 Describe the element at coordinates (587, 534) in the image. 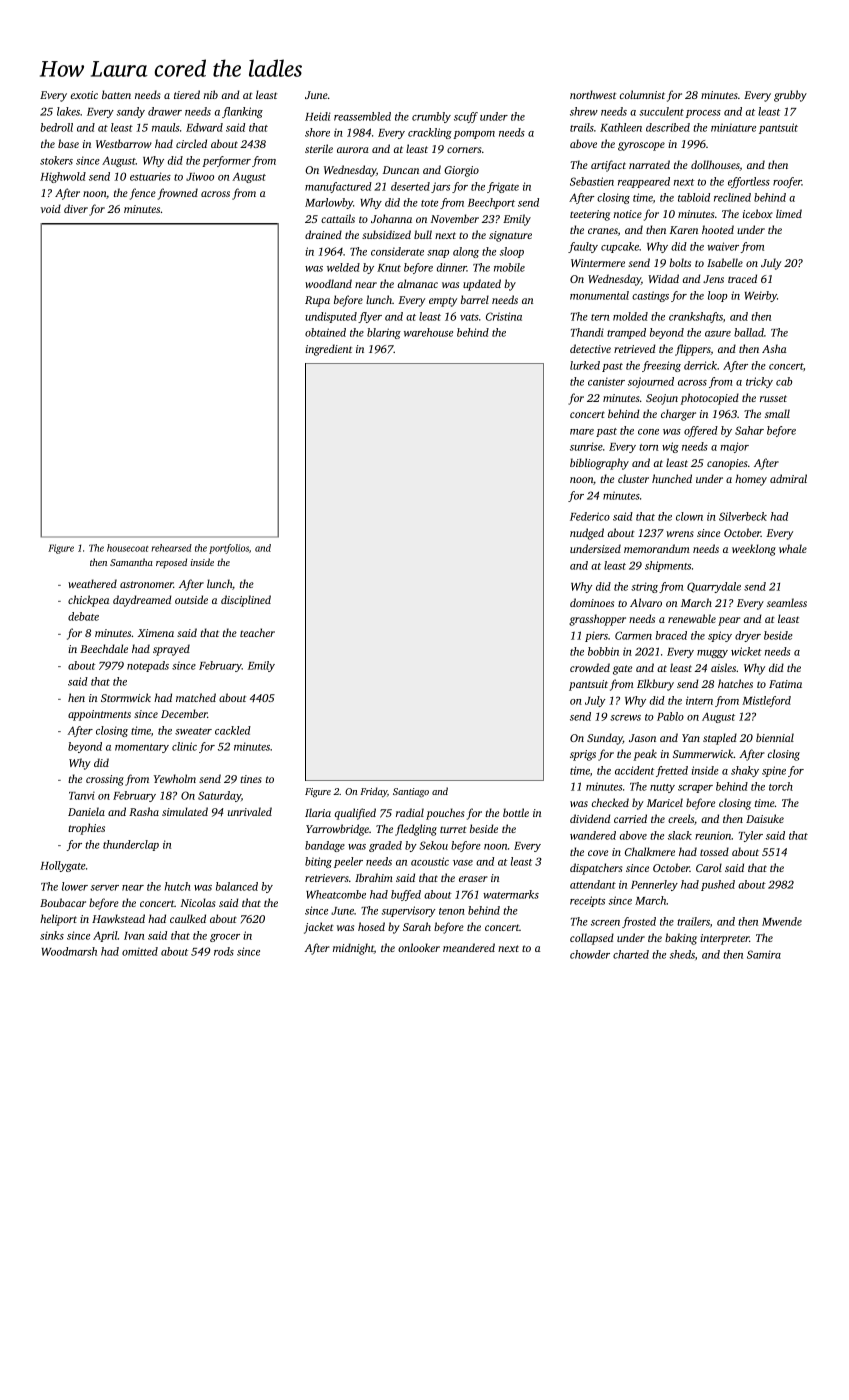

I see `nudged` at that location.
